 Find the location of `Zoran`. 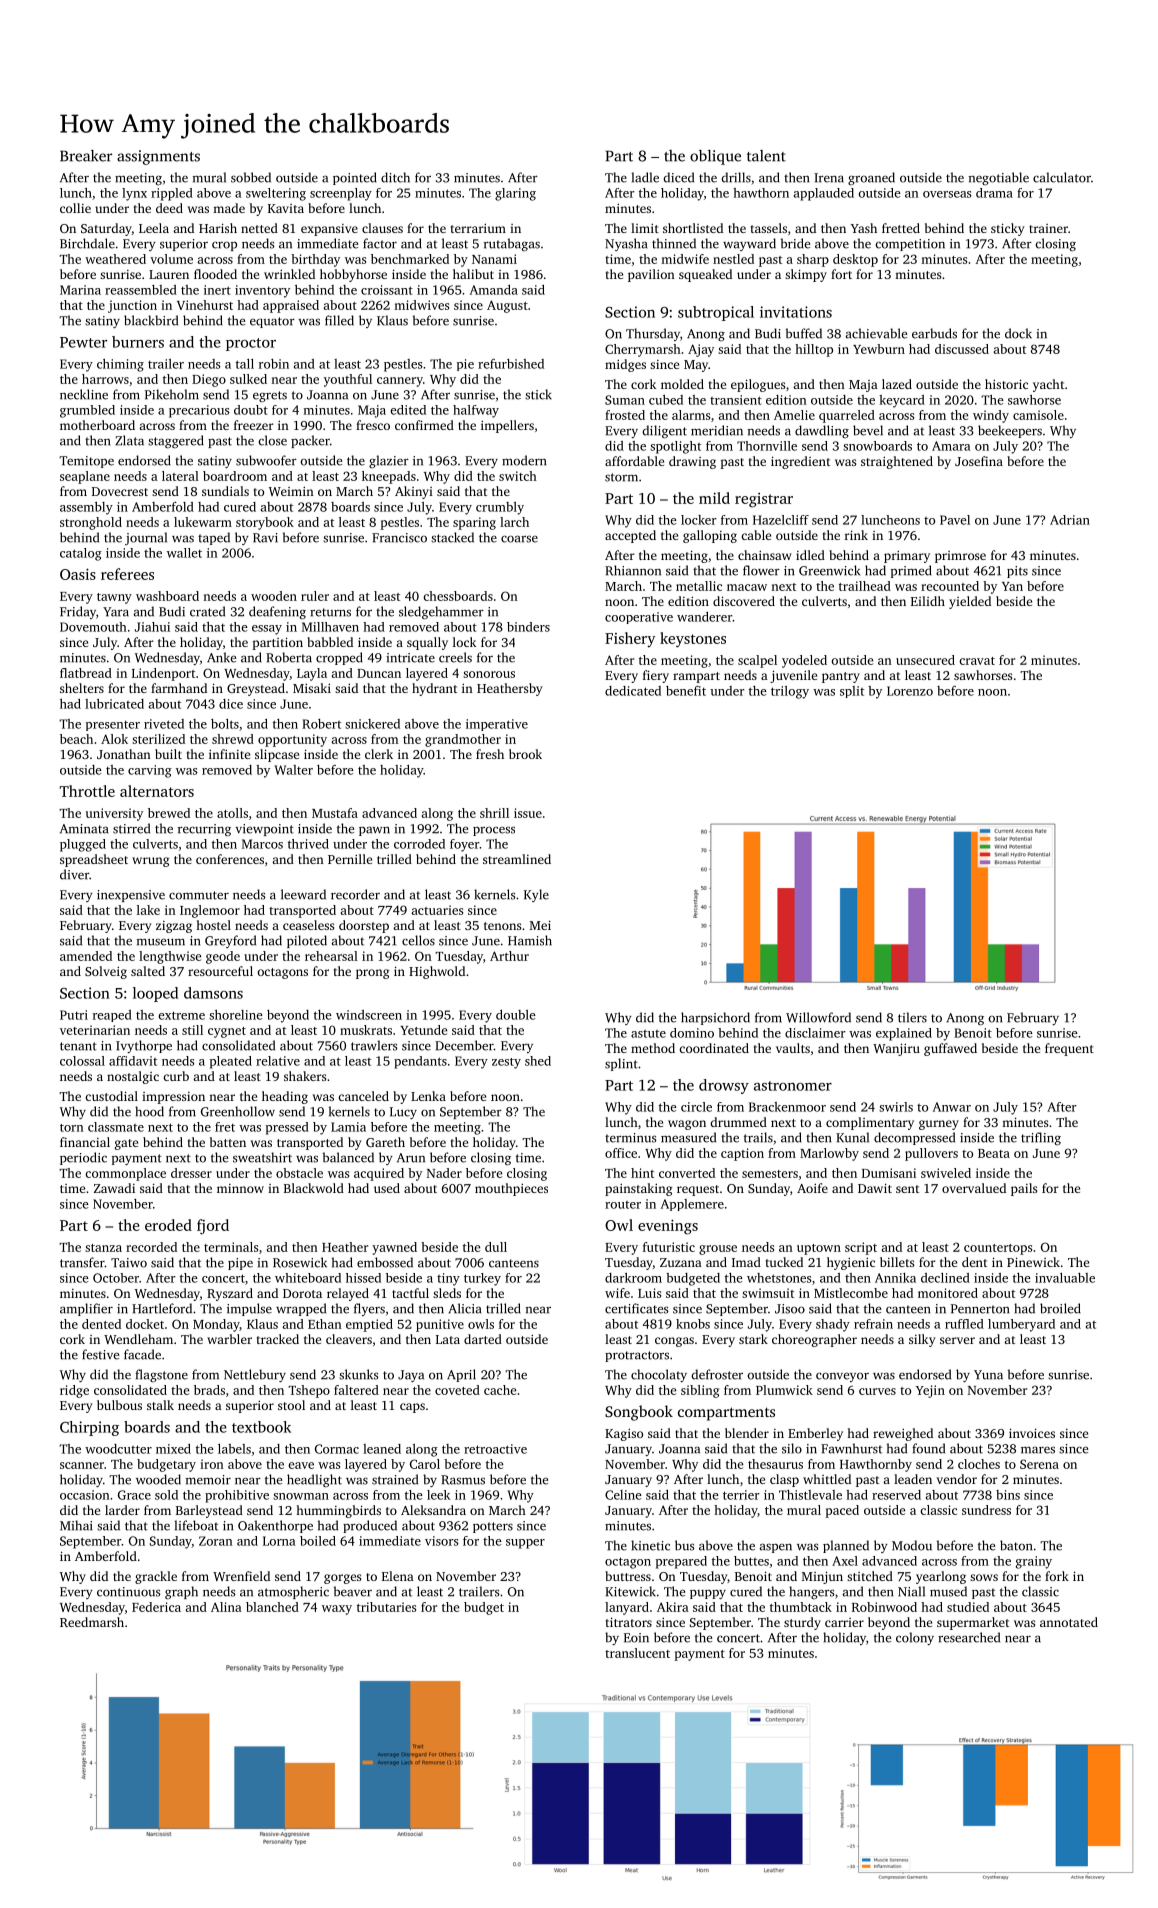

Zoran is located at coordinates (216, 1541).
